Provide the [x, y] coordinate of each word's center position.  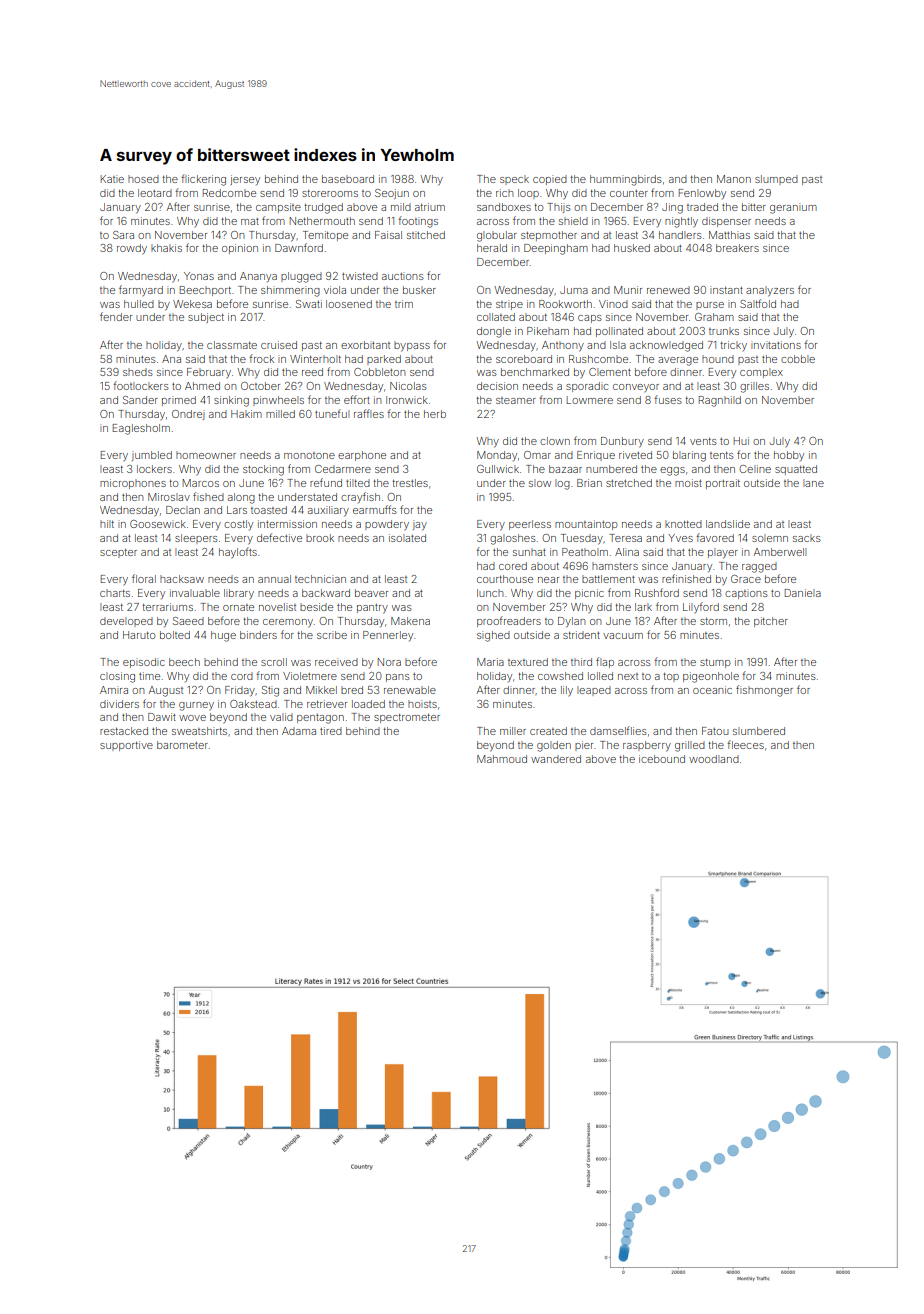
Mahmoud [502, 759]
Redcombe [229, 193]
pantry [372, 609]
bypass [412, 346]
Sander [140, 400]
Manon [734, 179]
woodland [714, 759]
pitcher [771, 622]
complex [761, 373]
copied [550, 180]
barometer [182, 745]
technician [320, 579]
